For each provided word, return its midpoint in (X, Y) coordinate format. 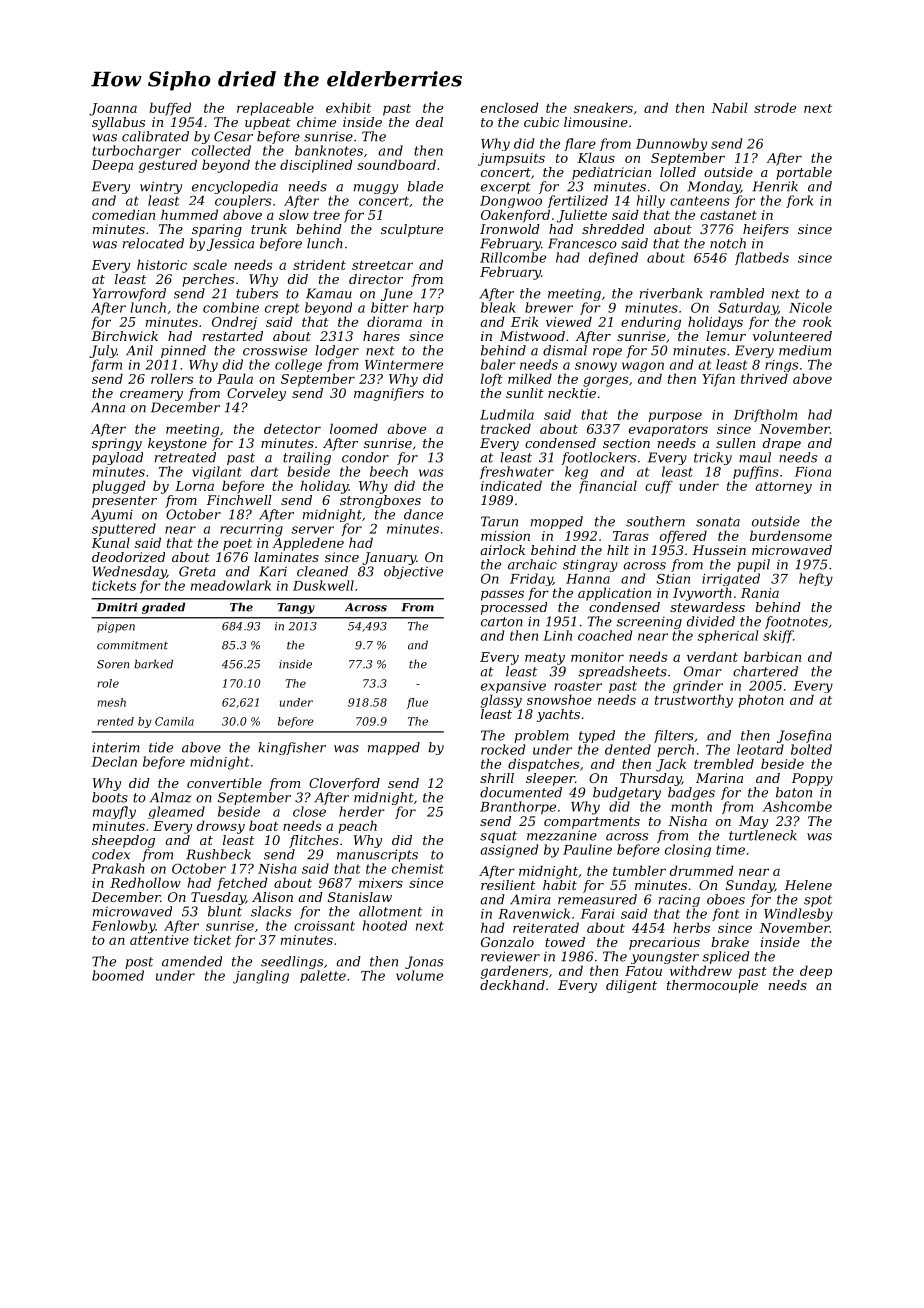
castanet (728, 215)
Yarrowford (129, 294)
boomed (118, 975)
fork (799, 201)
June (397, 294)
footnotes (796, 622)
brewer (549, 307)
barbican (772, 656)
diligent (631, 986)
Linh (557, 635)
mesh (111, 702)
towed (565, 942)
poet (237, 545)
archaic (532, 564)
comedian (123, 214)
